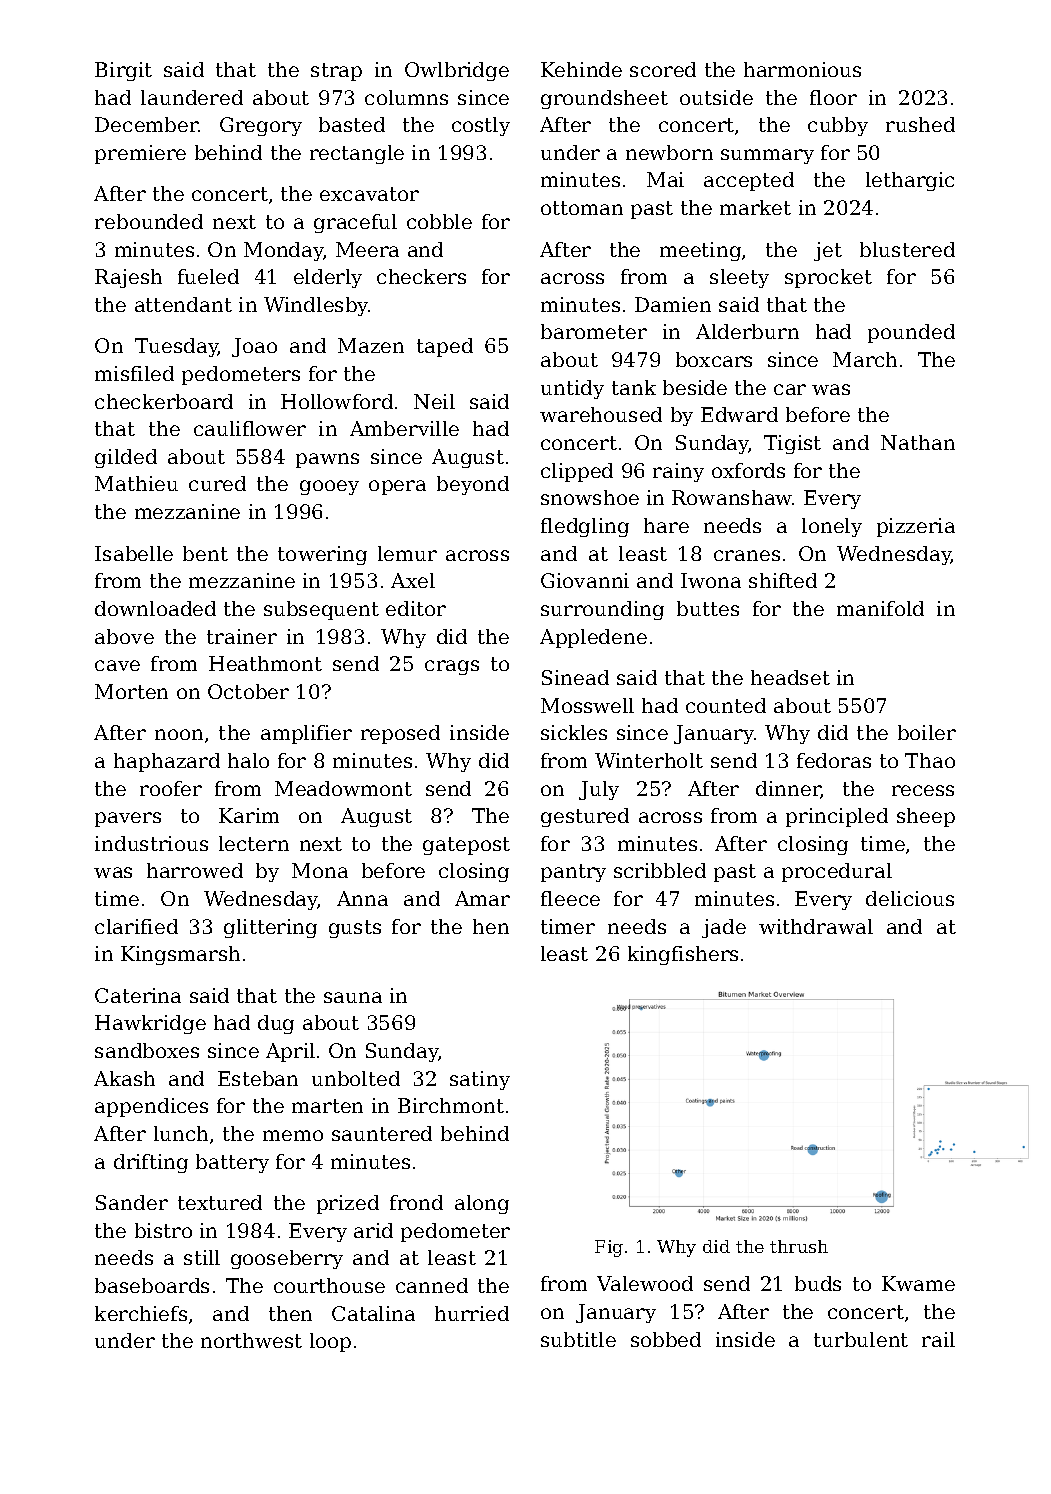  I want to click on dug, so click(276, 1024).
